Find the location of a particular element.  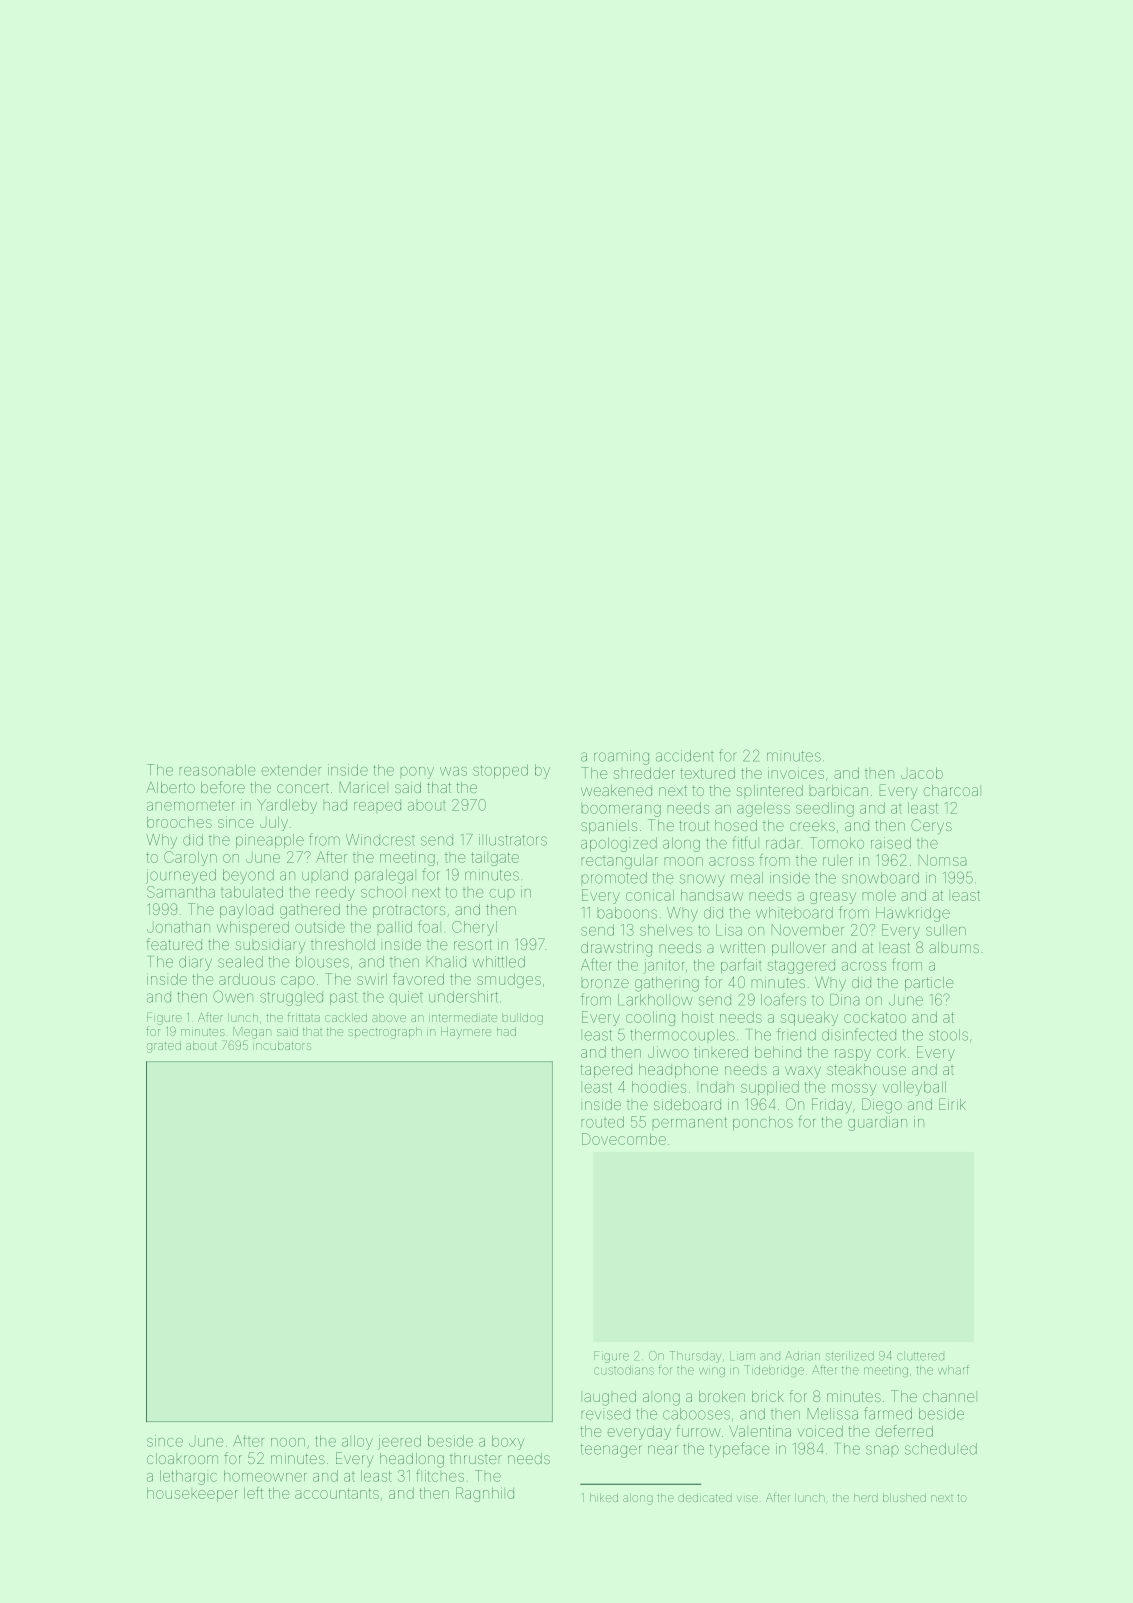

Dovecombe is located at coordinates (624, 1139).
